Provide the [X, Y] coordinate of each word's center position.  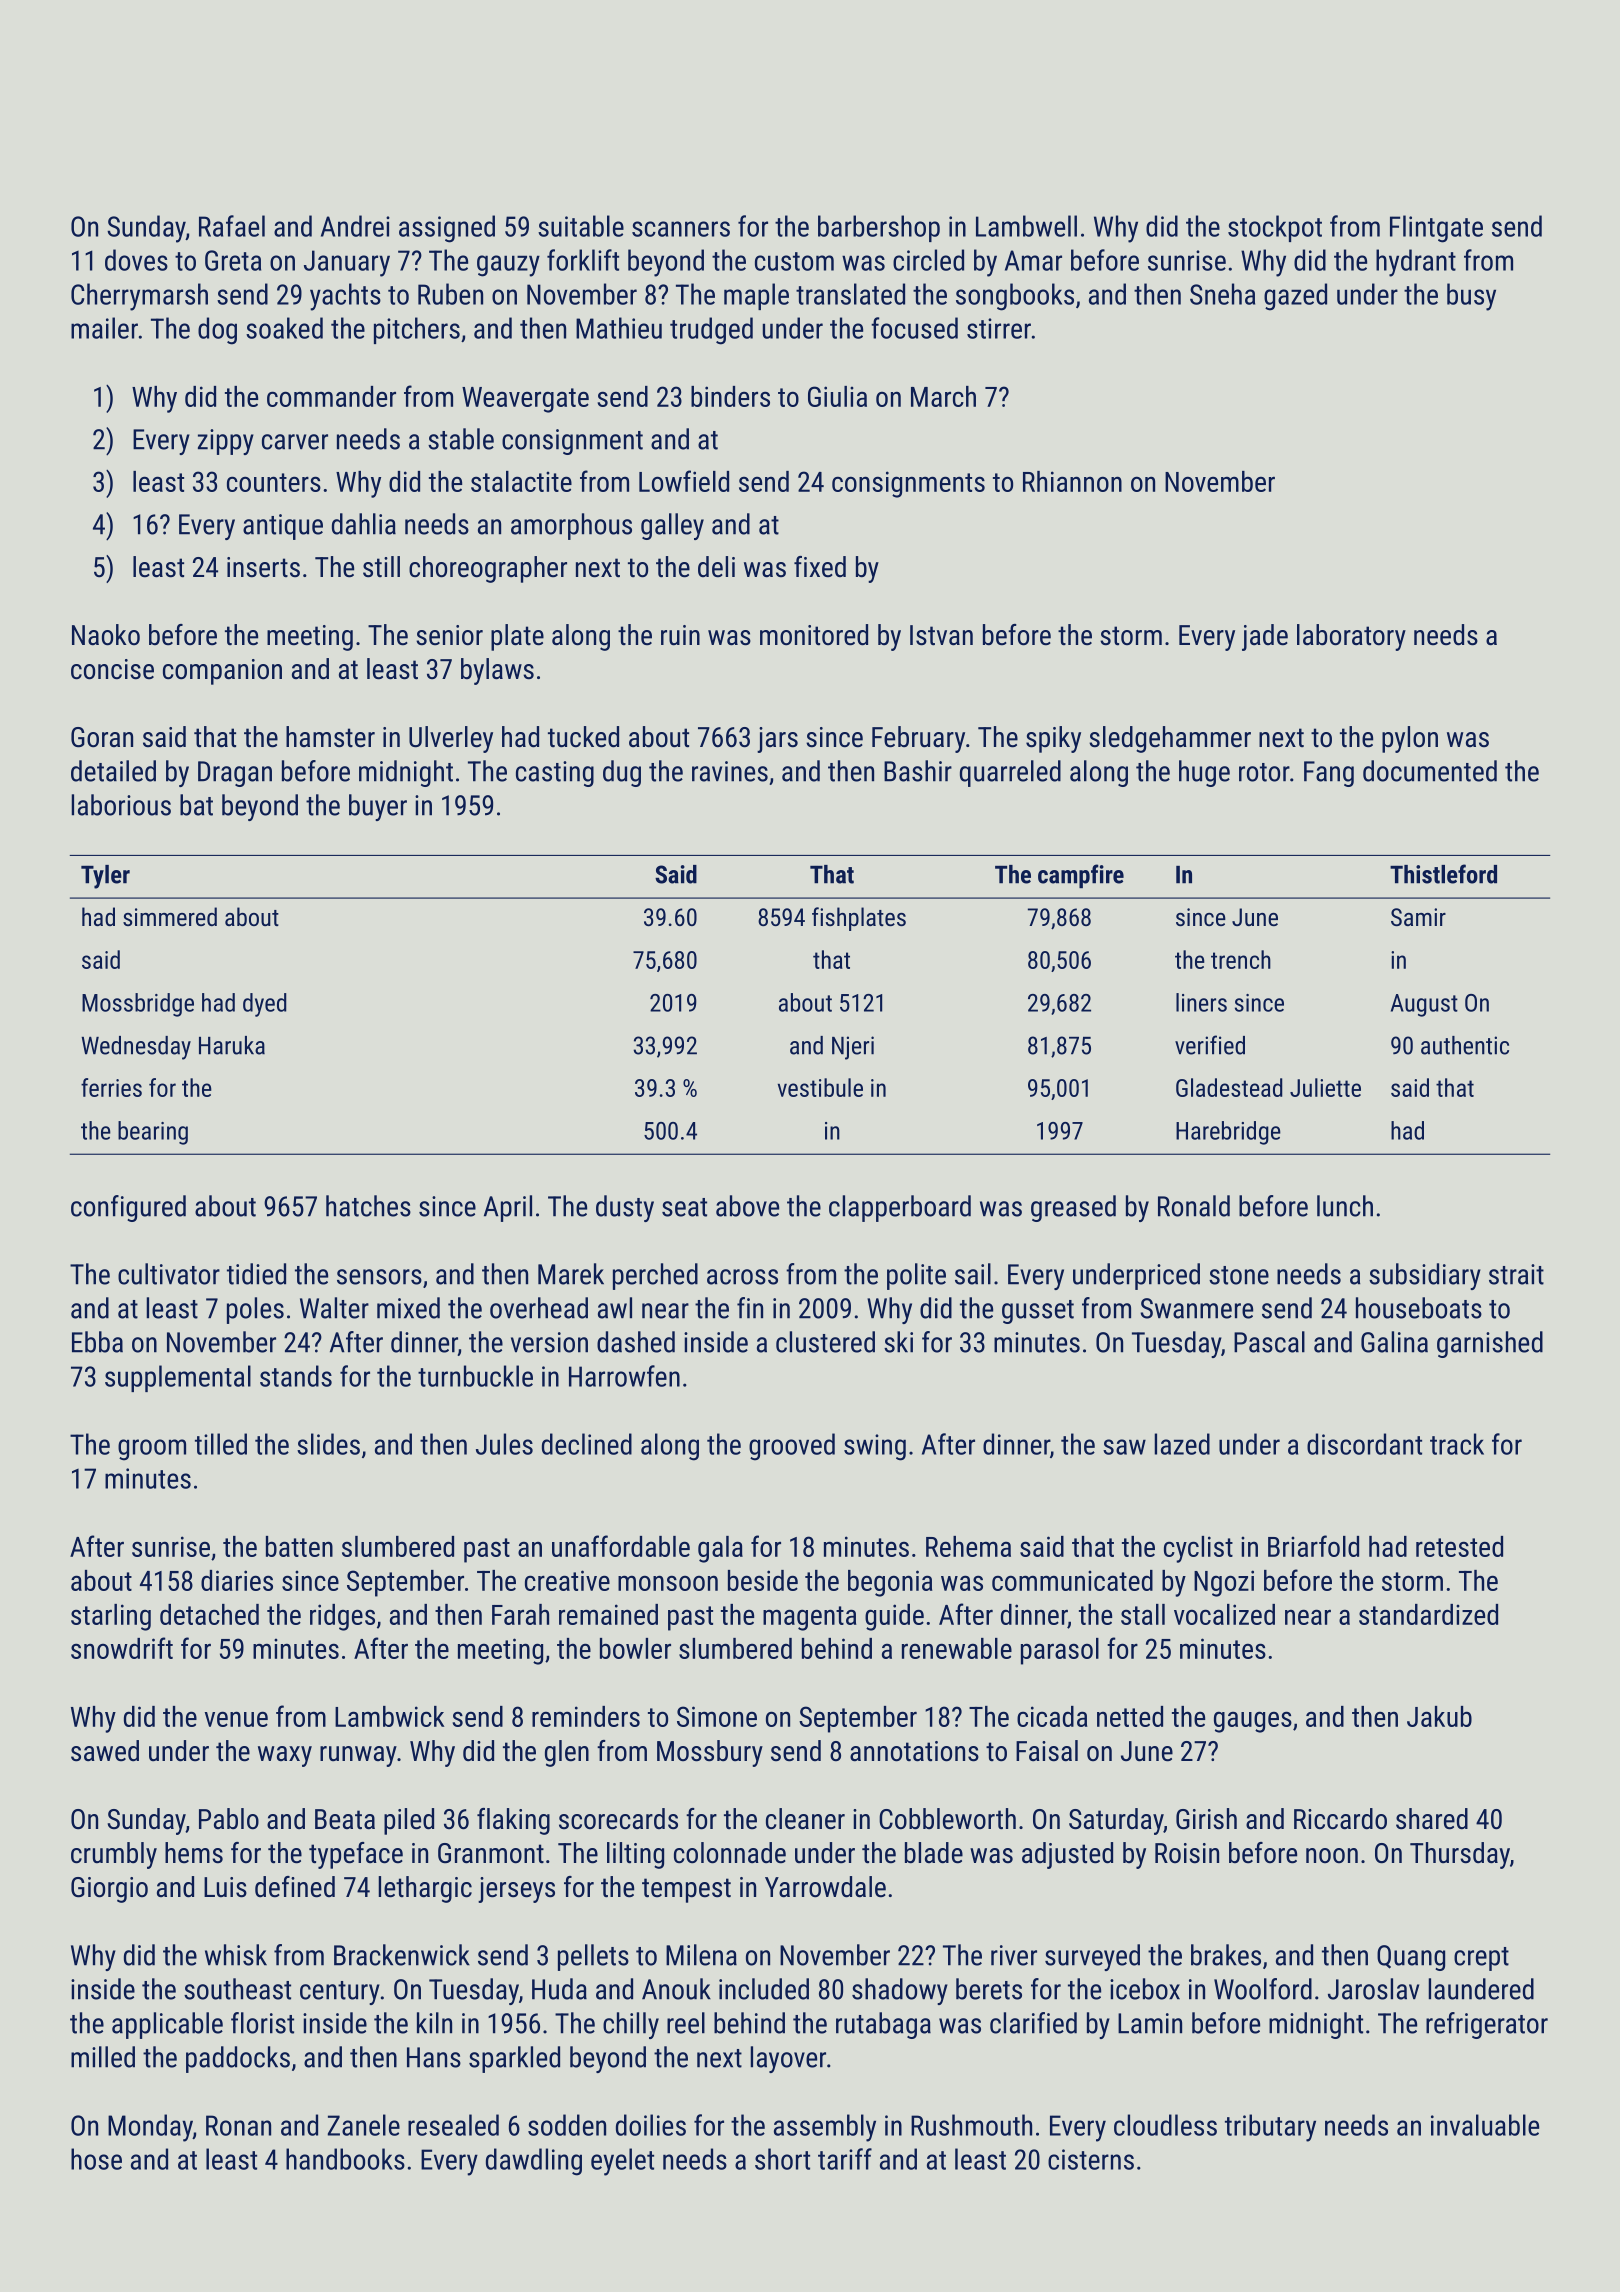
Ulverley [451, 739]
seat [684, 1207]
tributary [1270, 2128]
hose [96, 2159]
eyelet [622, 2162]
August [1424, 1005]
